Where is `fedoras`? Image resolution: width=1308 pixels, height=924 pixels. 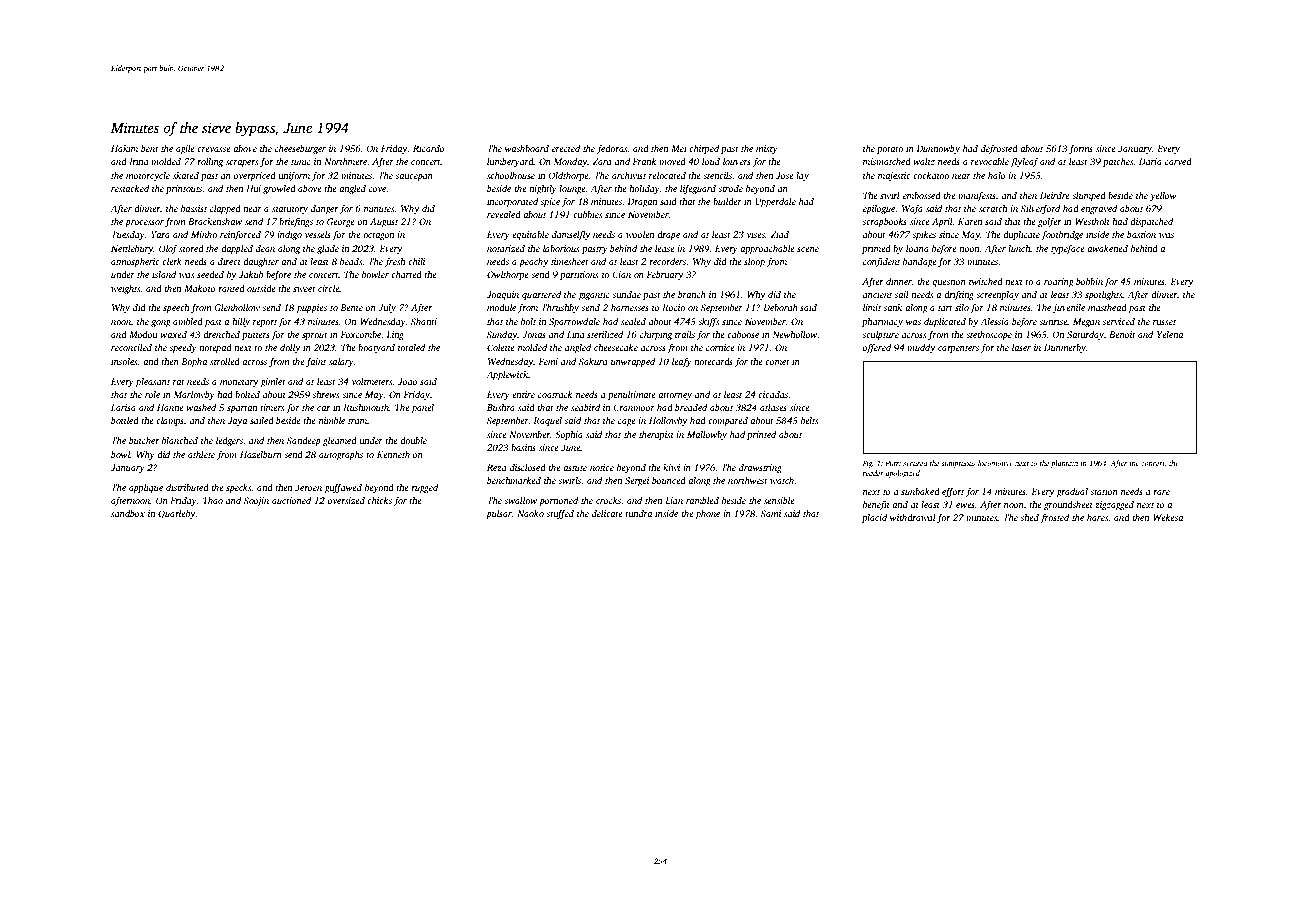 fedoras is located at coordinates (612, 149).
